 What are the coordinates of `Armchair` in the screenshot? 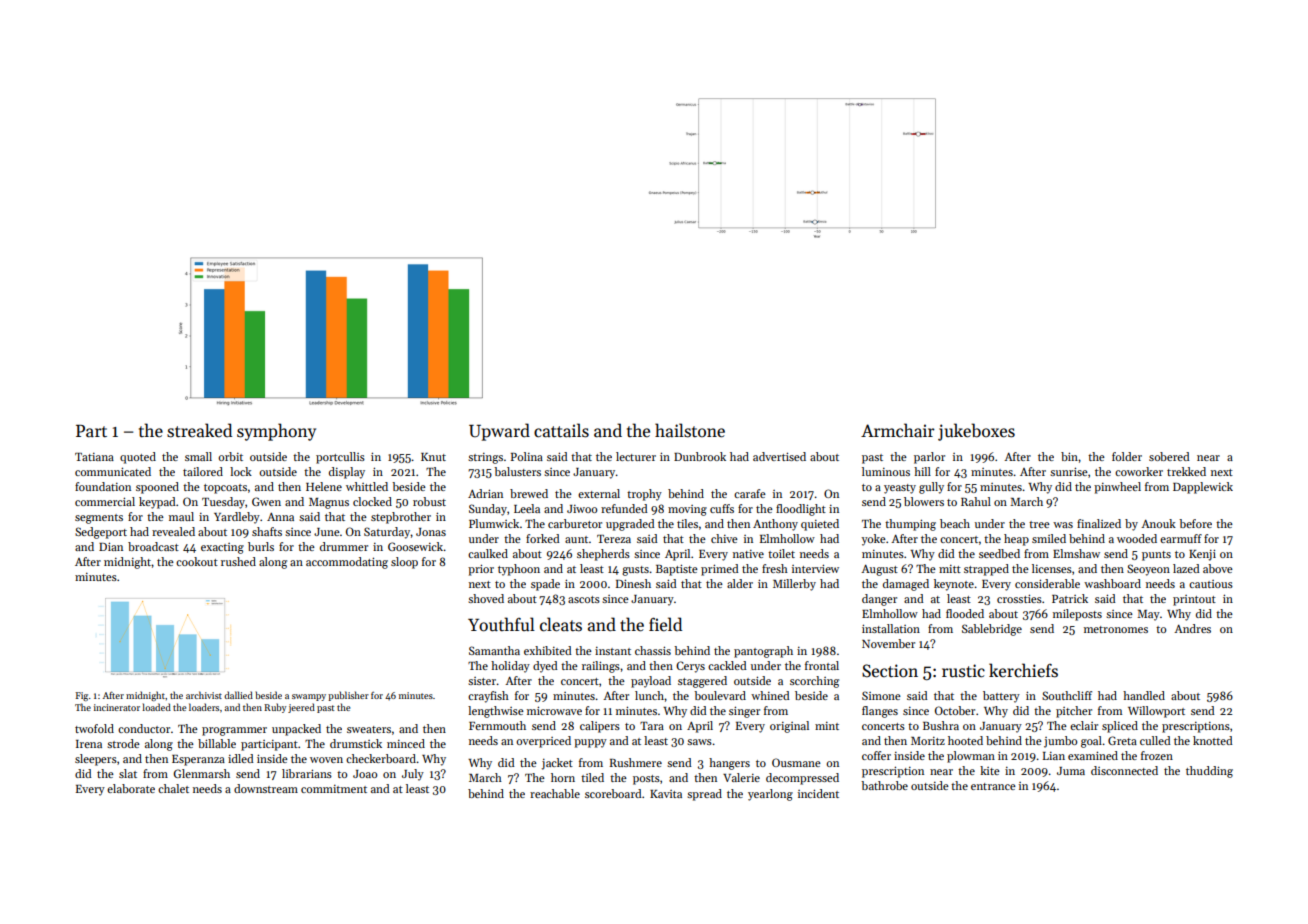 It's located at (898, 430).
